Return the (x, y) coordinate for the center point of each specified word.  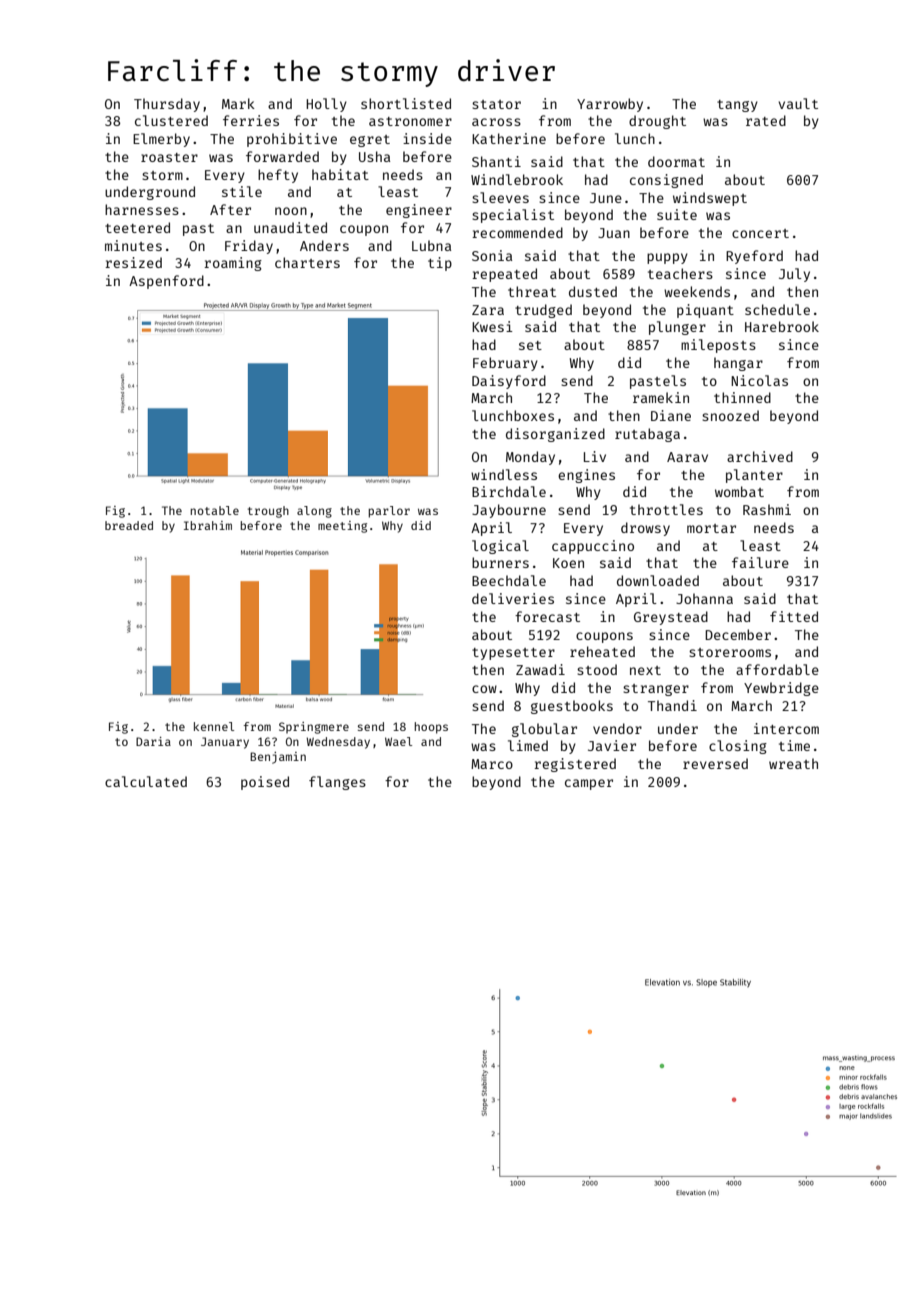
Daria (153, 741)
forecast (547, 616)
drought (657, 122)
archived (760, 456)
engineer (419, 211)
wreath (793, 763)
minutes (133, 245)
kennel (214, 726)
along (314, 512)
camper (589, 784)
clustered (171, 120)
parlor (389, 512)
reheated (602, 651)
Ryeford (754, 257)
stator (496, 104)
